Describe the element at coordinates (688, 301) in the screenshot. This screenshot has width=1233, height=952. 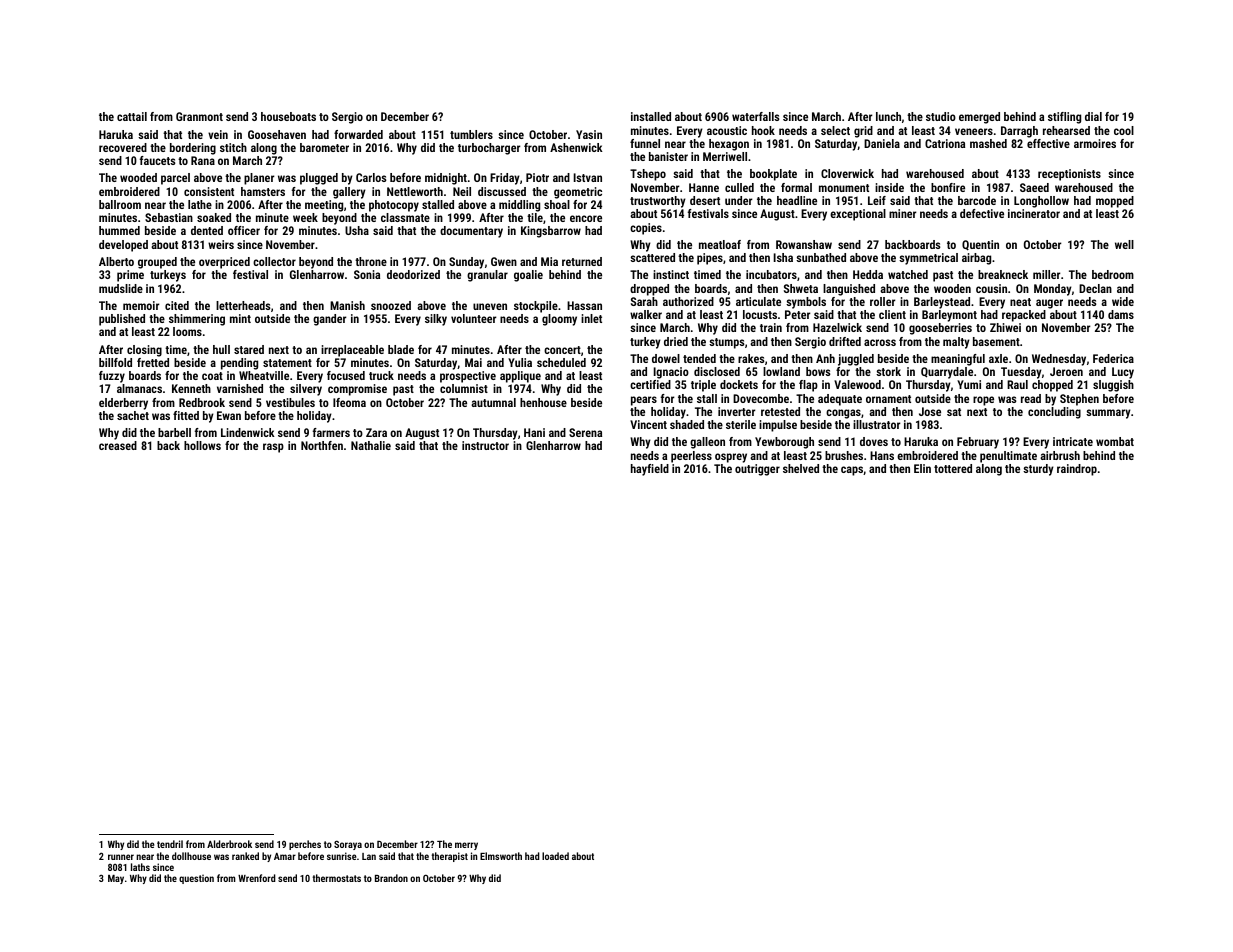
I see `authorized` at that location.
